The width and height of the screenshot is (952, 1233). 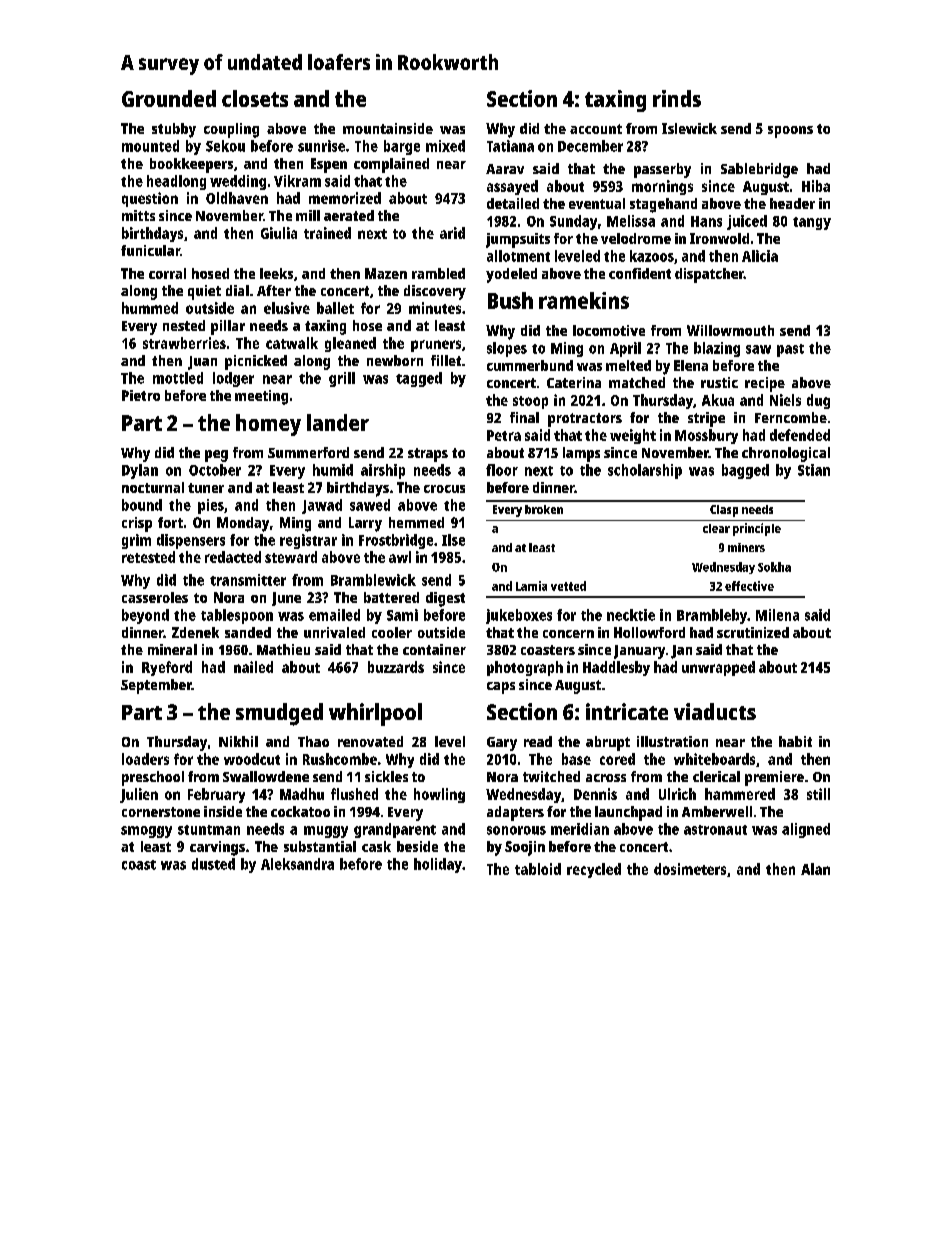 I want to click on sunrise, so click(x=321, y=146).
